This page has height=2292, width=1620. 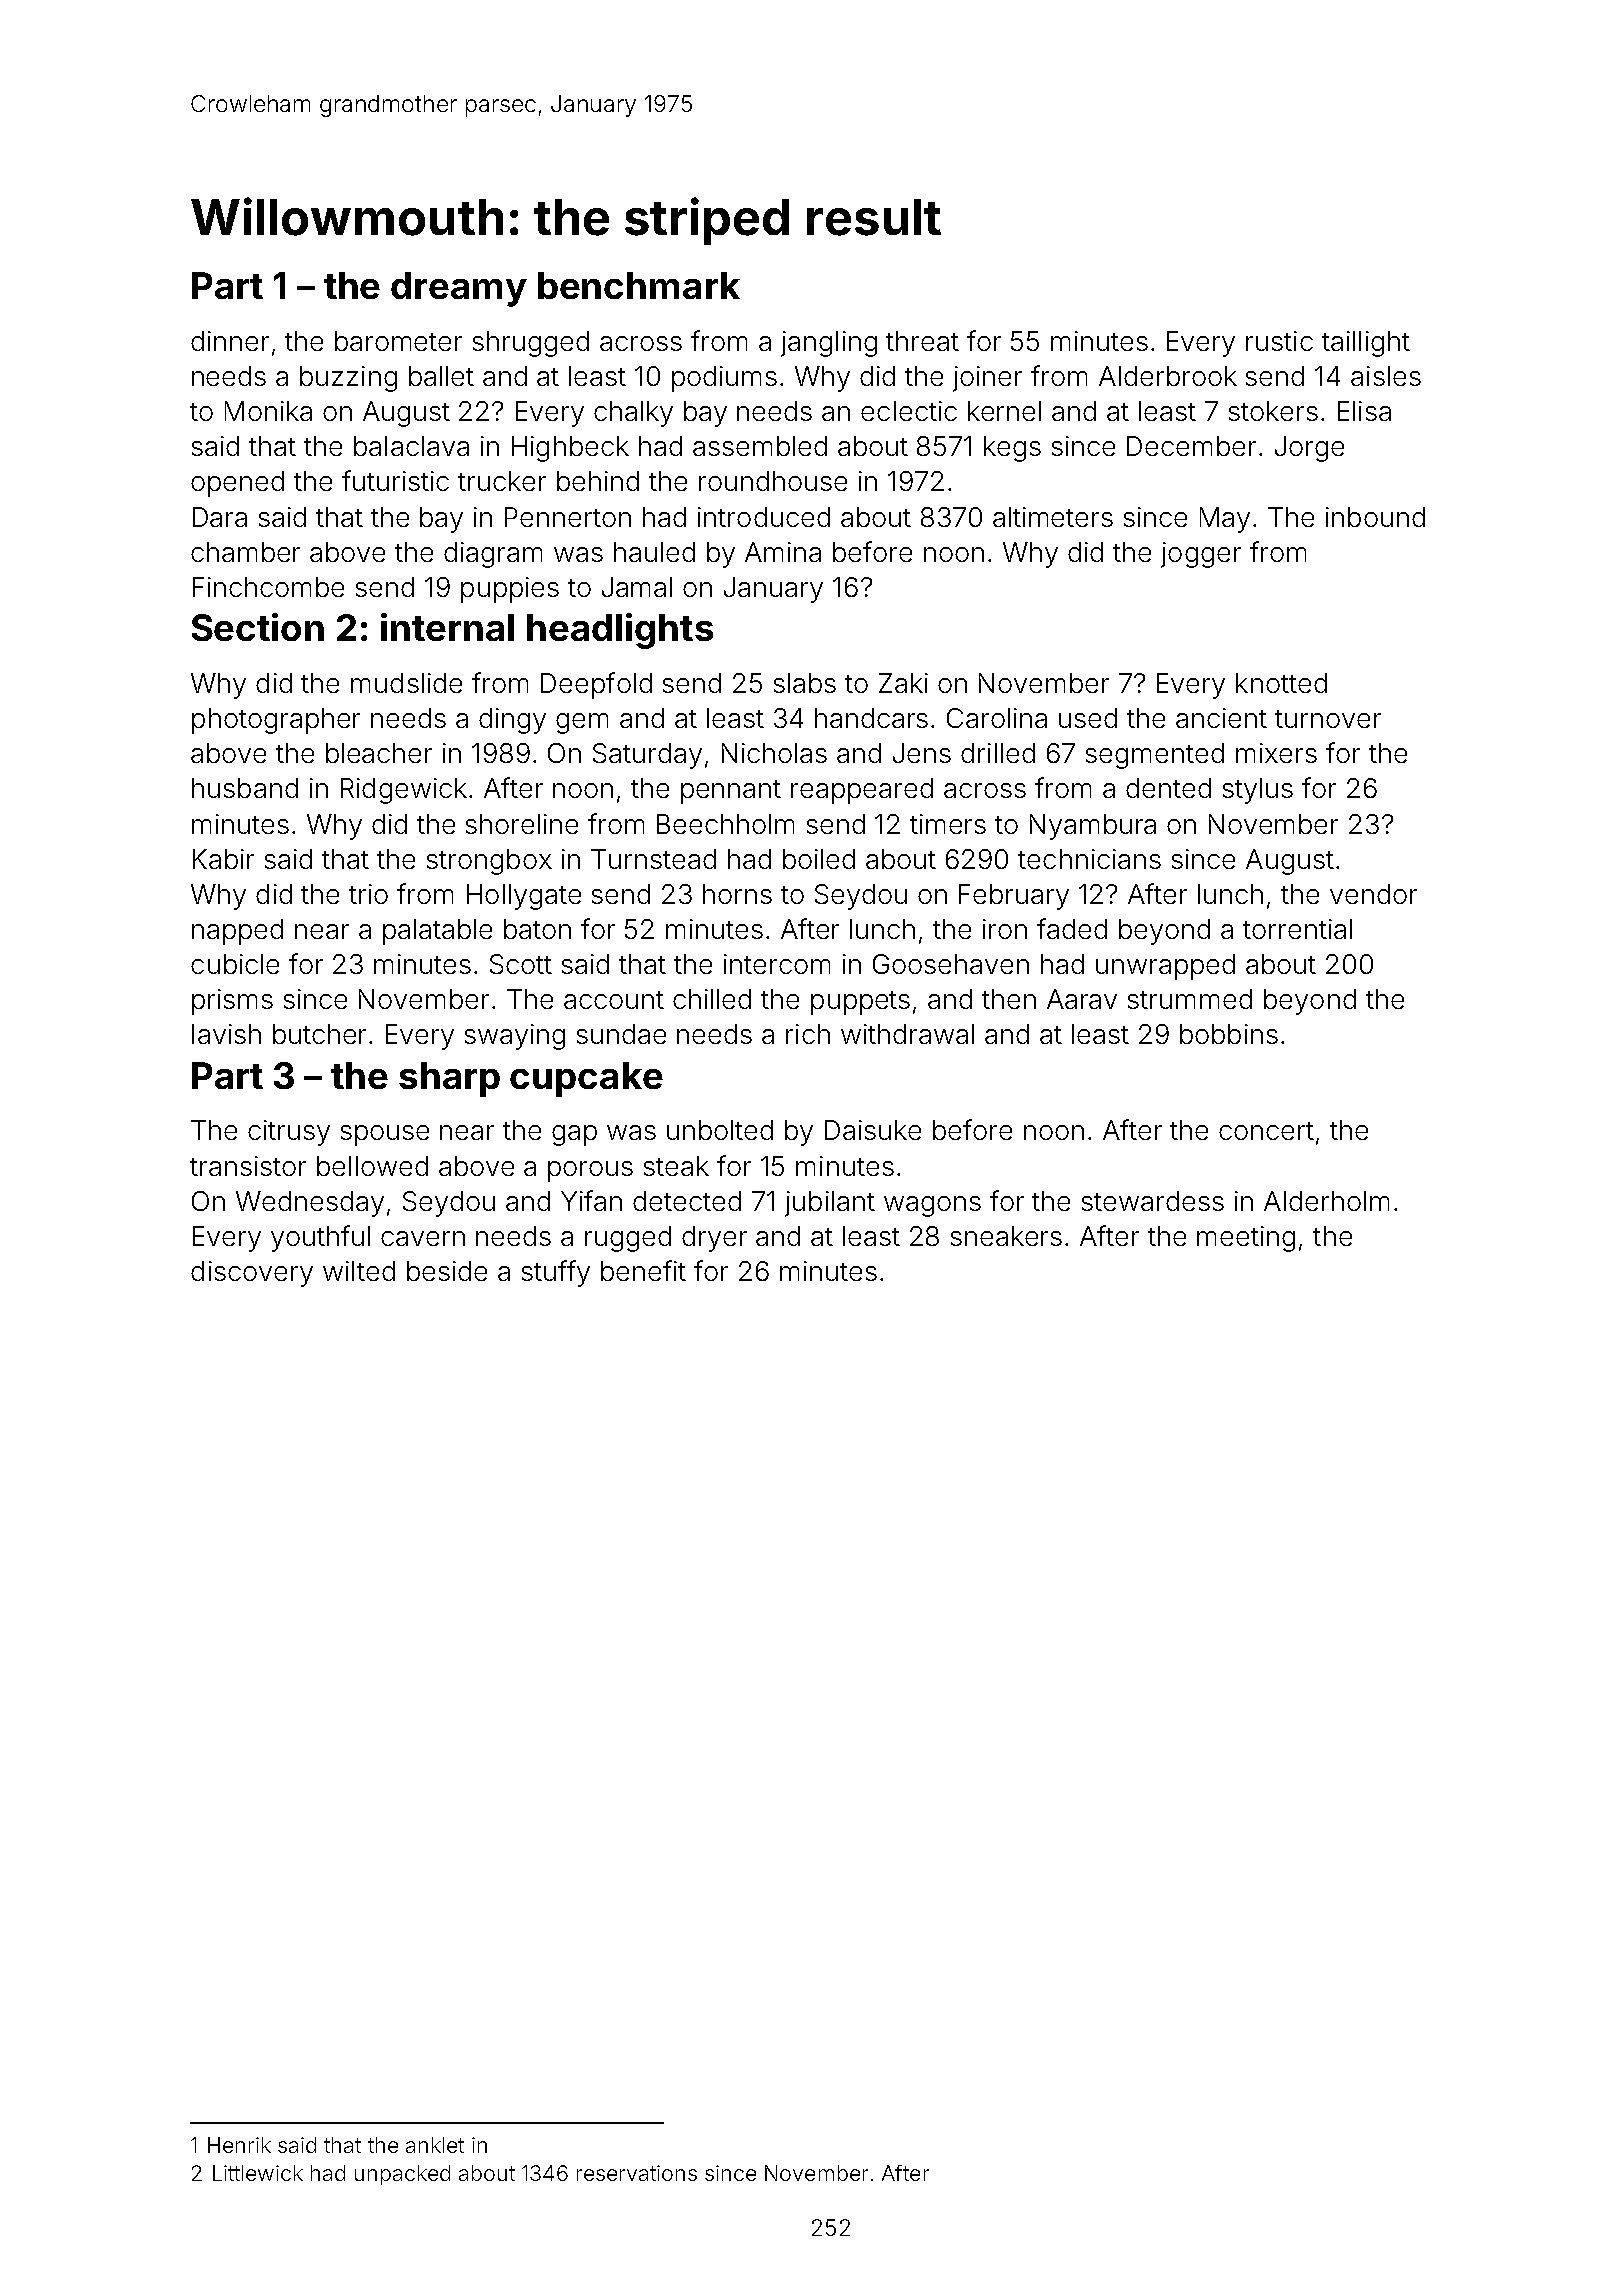 What do you see at coordinates (1165, 967) in the page?
I see `unwrapped` at bounding box center [1165, 967].
